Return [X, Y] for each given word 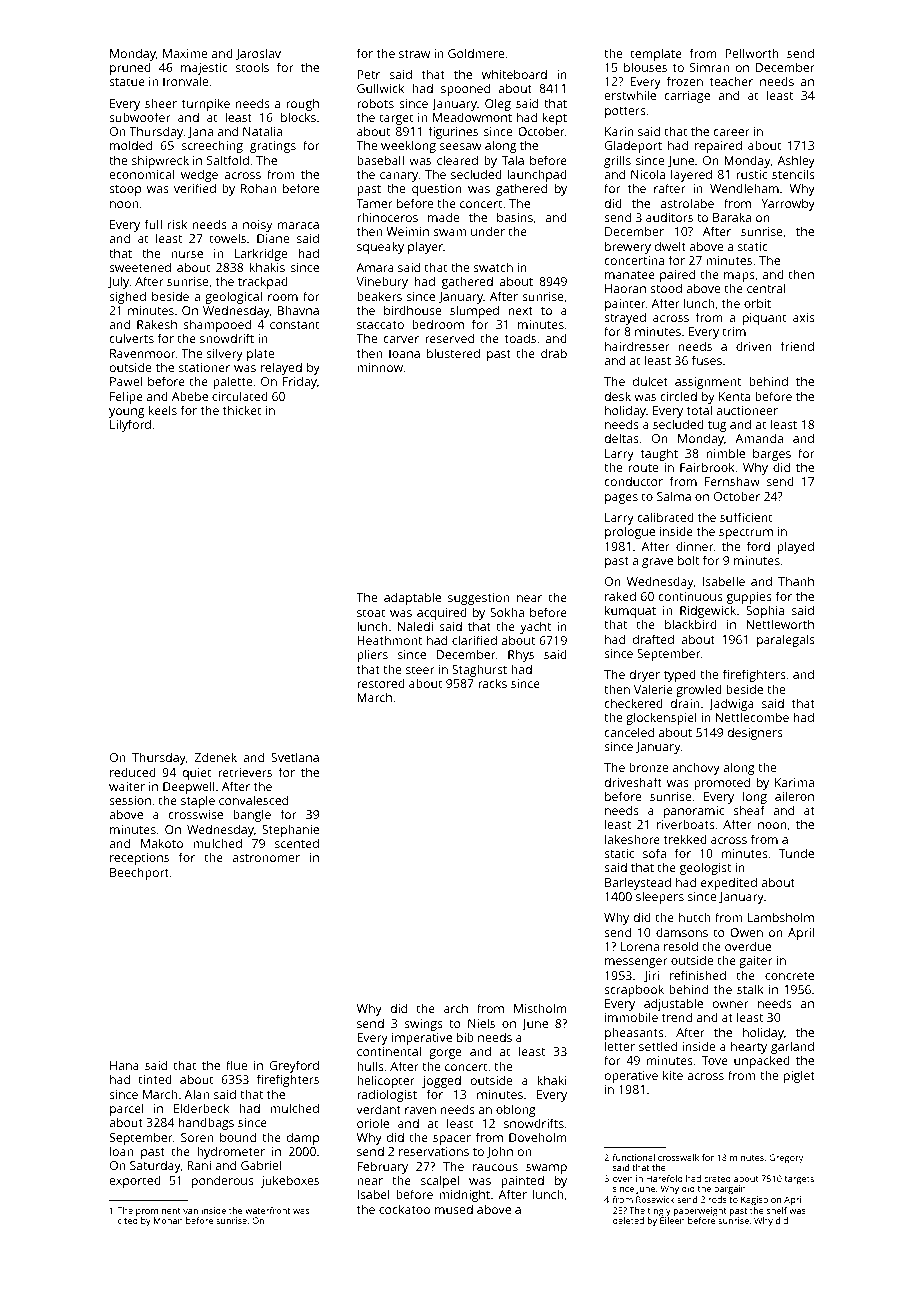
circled [678, 396]
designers [755, 734]
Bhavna [298, 310]
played [795, 547]
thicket [242, 410]
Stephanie [290, 830]
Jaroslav [258, 54]
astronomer [266, 858]
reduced [133, 772]
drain [684, 703]
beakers [379, 296]
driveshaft [633, 782]
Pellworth [752, 53]
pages [621, 499]
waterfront [267, 1210]
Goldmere [476, 53]
